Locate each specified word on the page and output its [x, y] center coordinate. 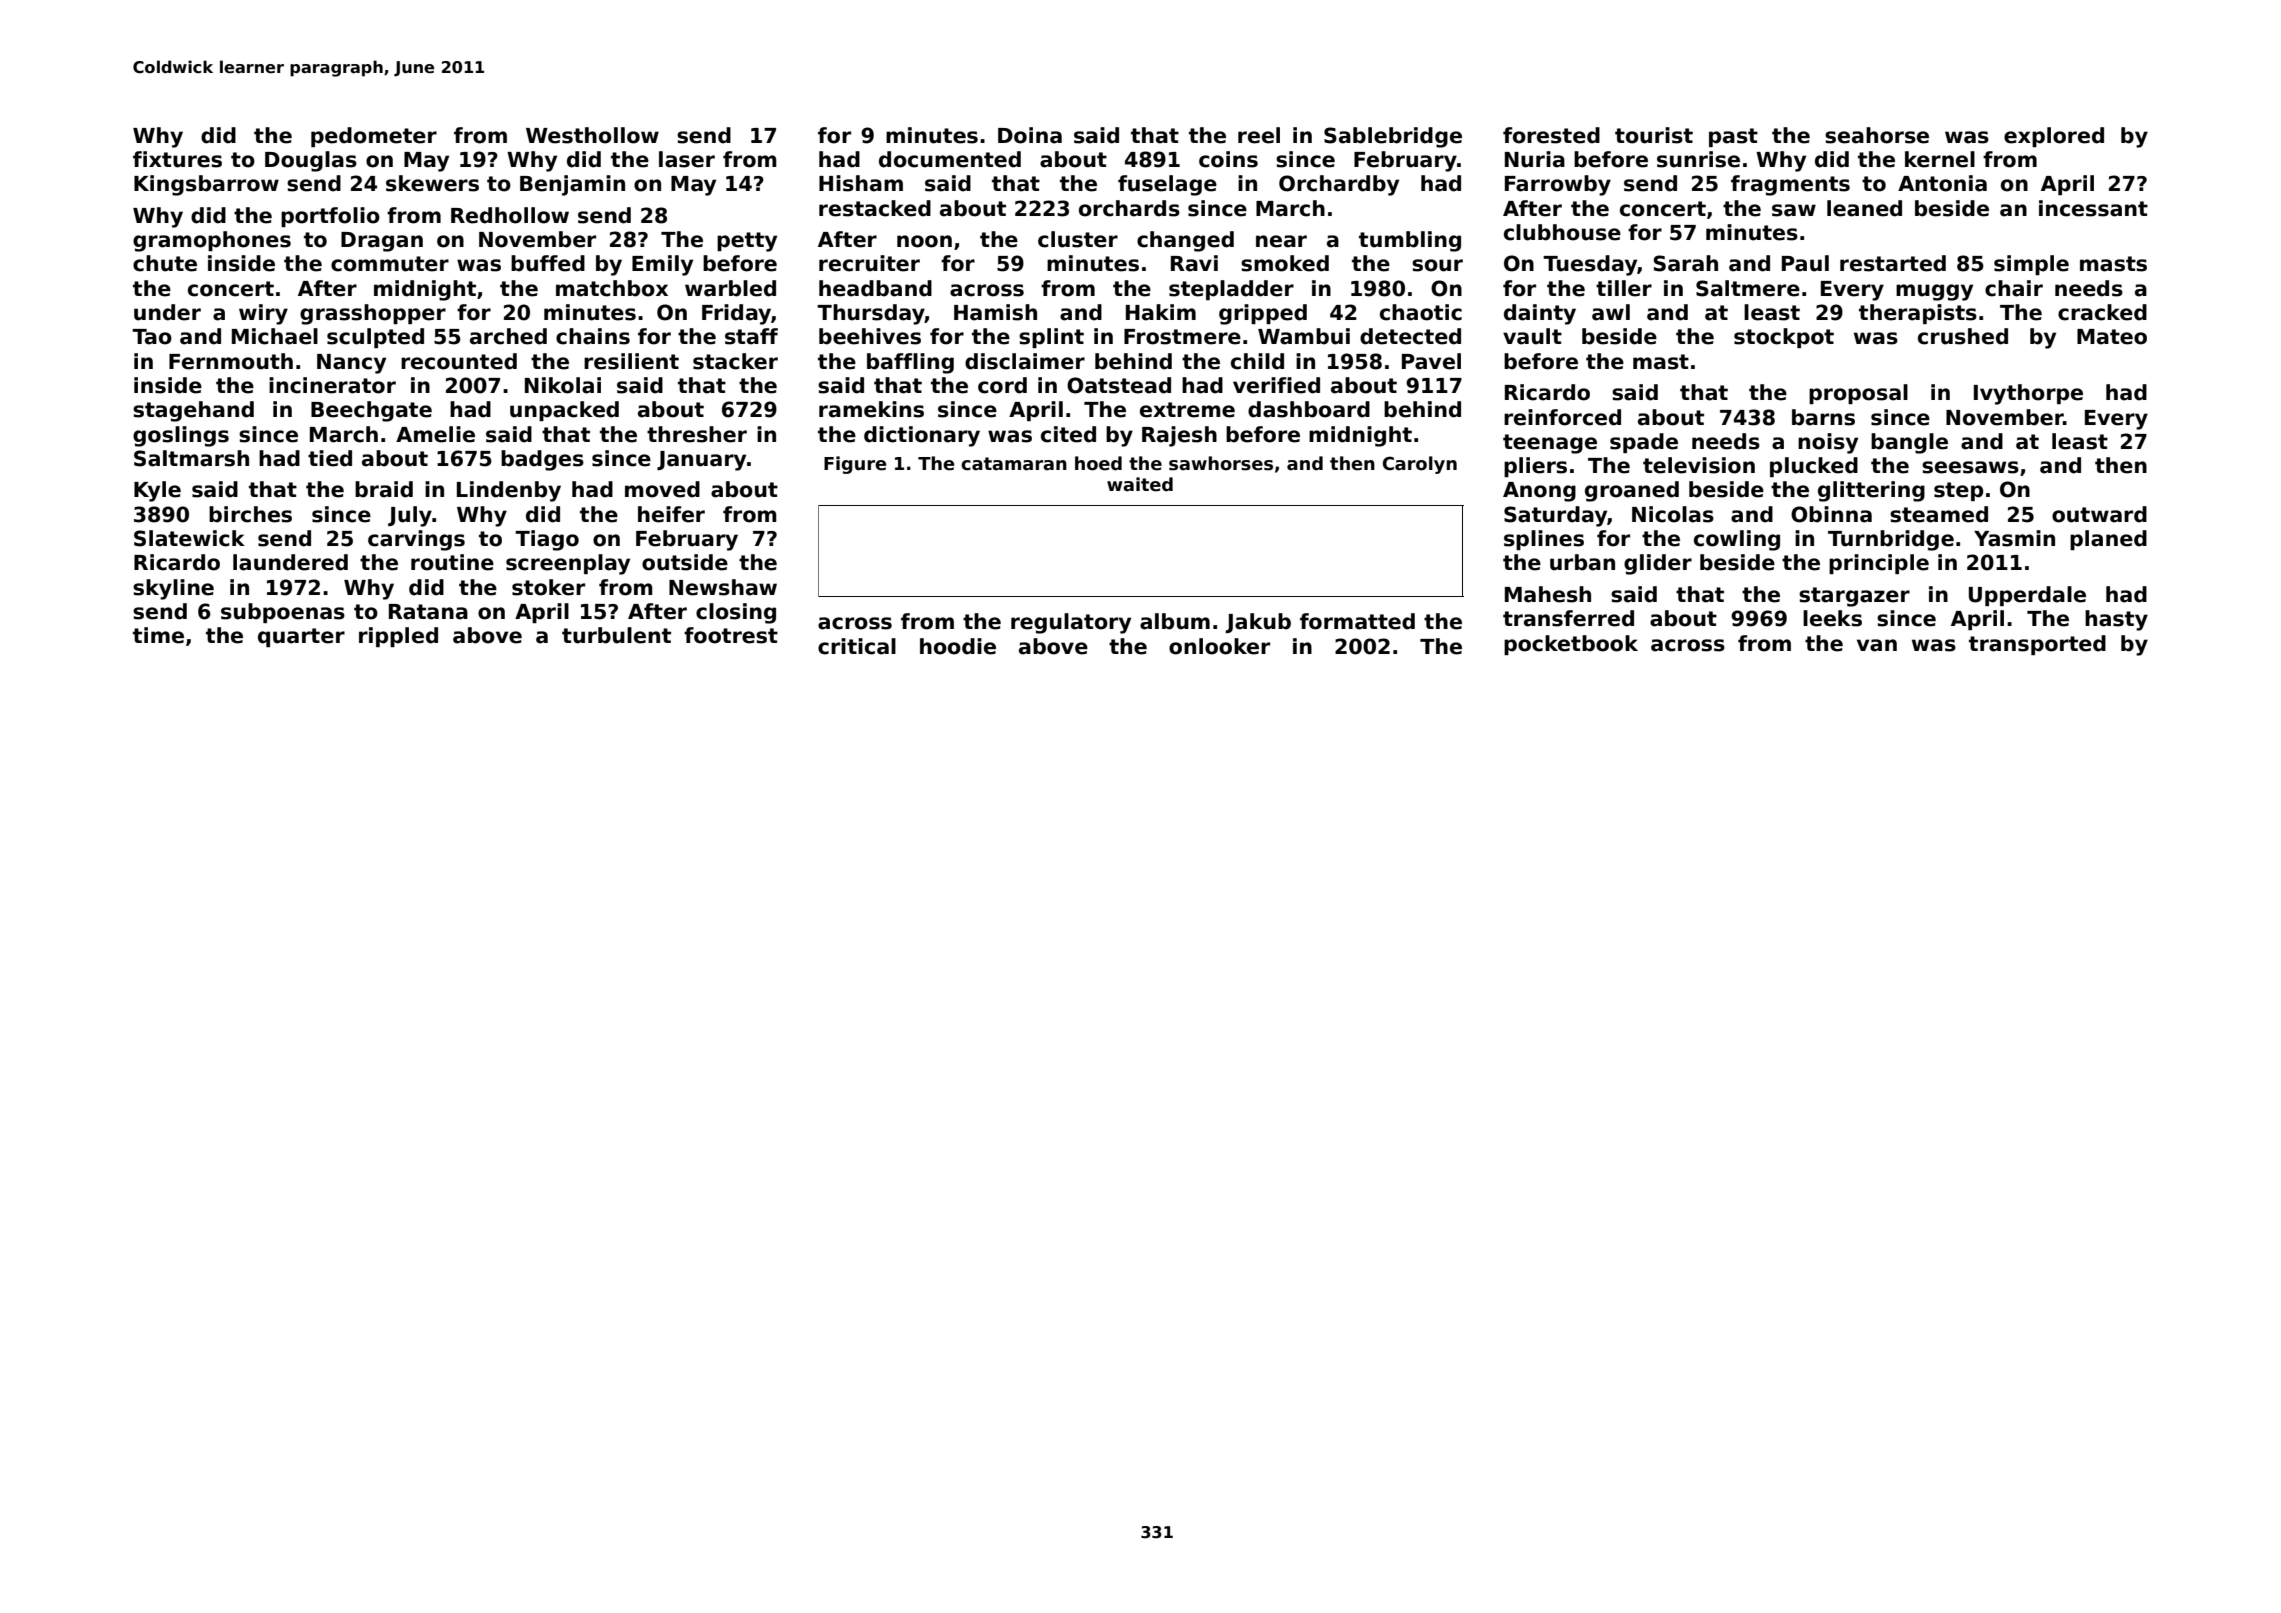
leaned [1864, 208]
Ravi [1194, 263]
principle [1879, 564]
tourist [1654, 135]
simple [2031, 265]
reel [1259, 135]
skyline [173, 589]
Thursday [871, 314]
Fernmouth [231, 361]
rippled [398, 637]
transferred [1568, 618]
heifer [671, 514]
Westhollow [592, 135]
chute [165, 263]
